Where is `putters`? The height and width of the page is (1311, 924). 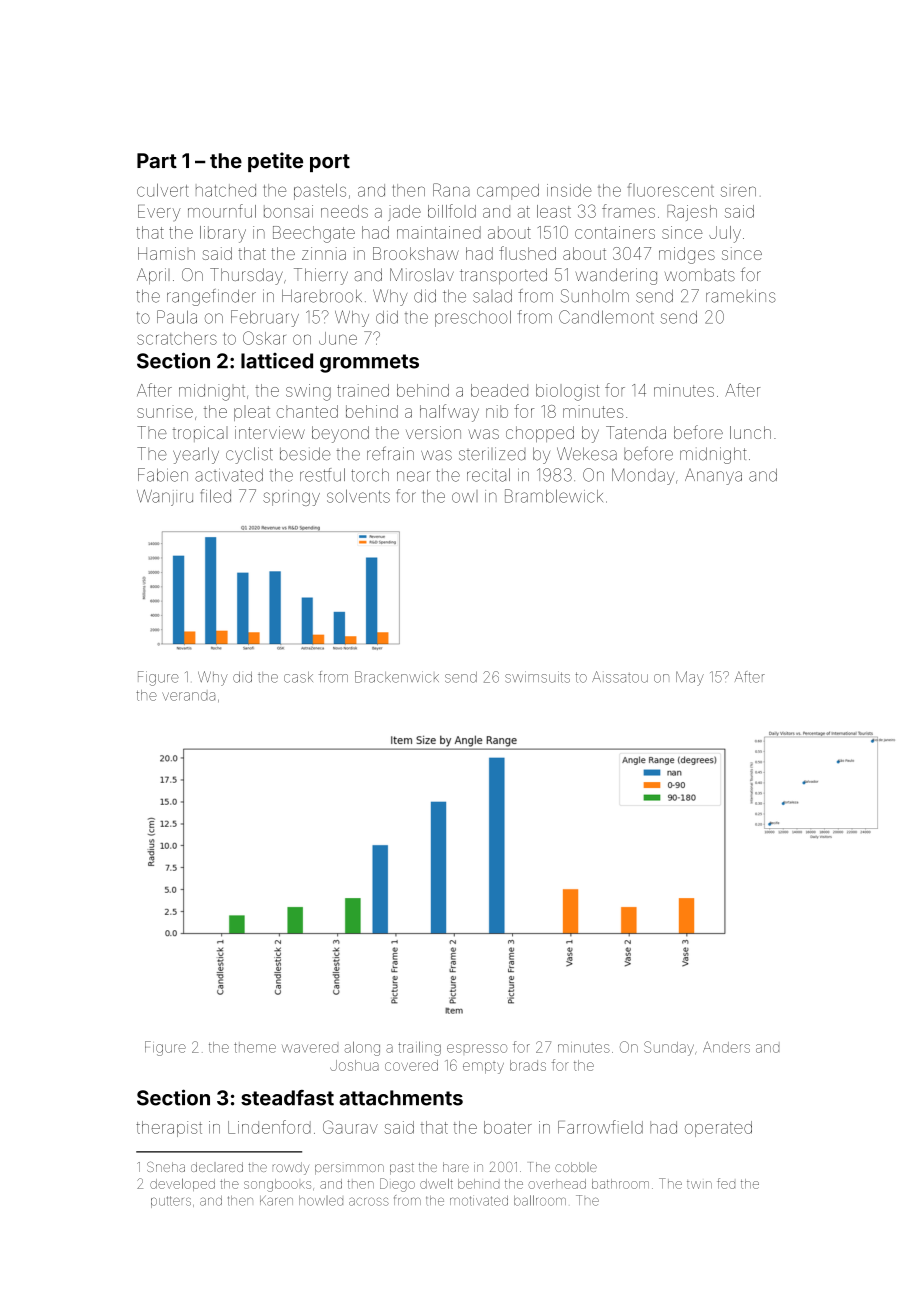 putters is located at coordinates (171, 1202).
